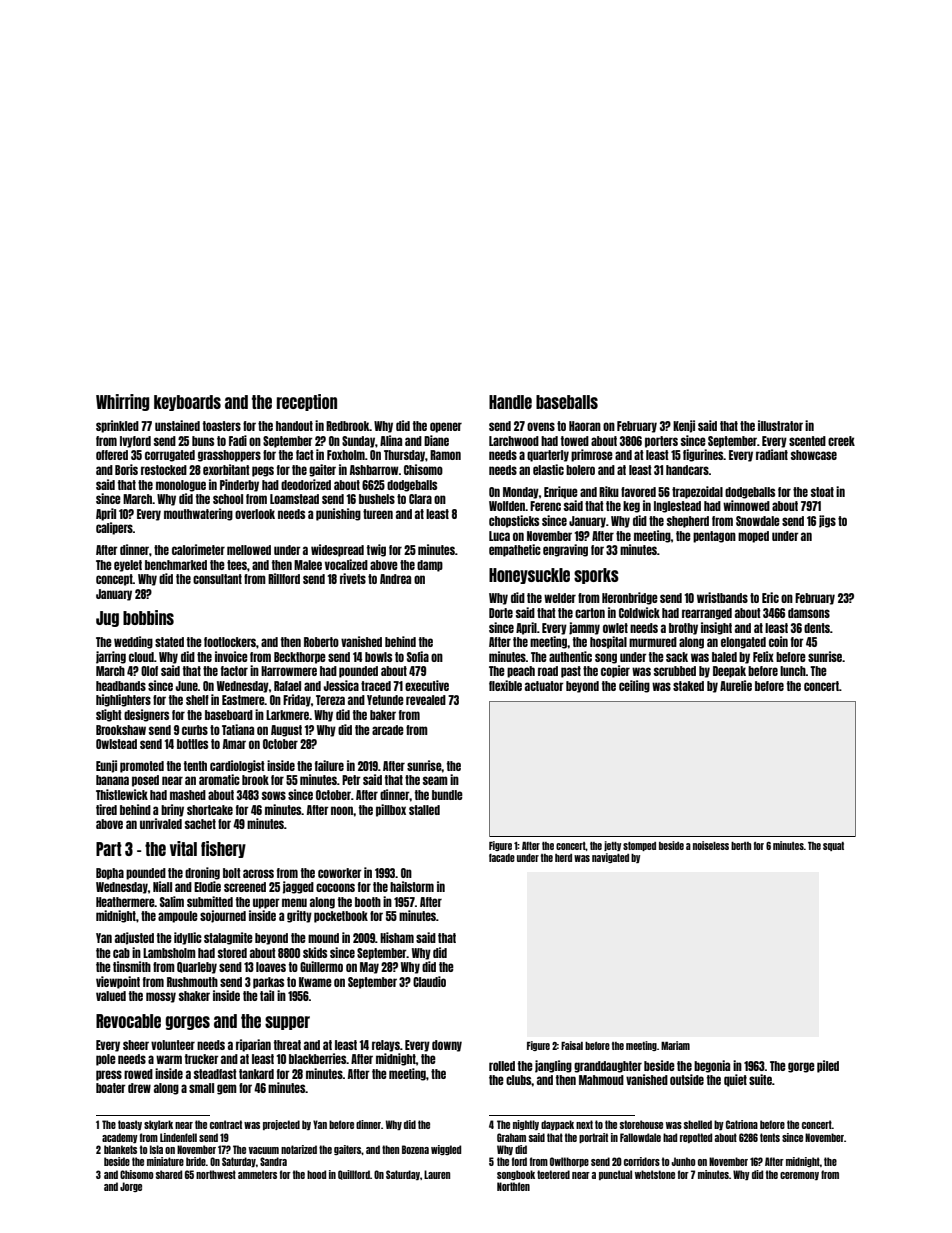 The width and height of the screenshot is (952, 1233). What do you see at coordinates (799, 1176) in the screenshot?
I see `ceremony` at bounding box center [799, 1176].
